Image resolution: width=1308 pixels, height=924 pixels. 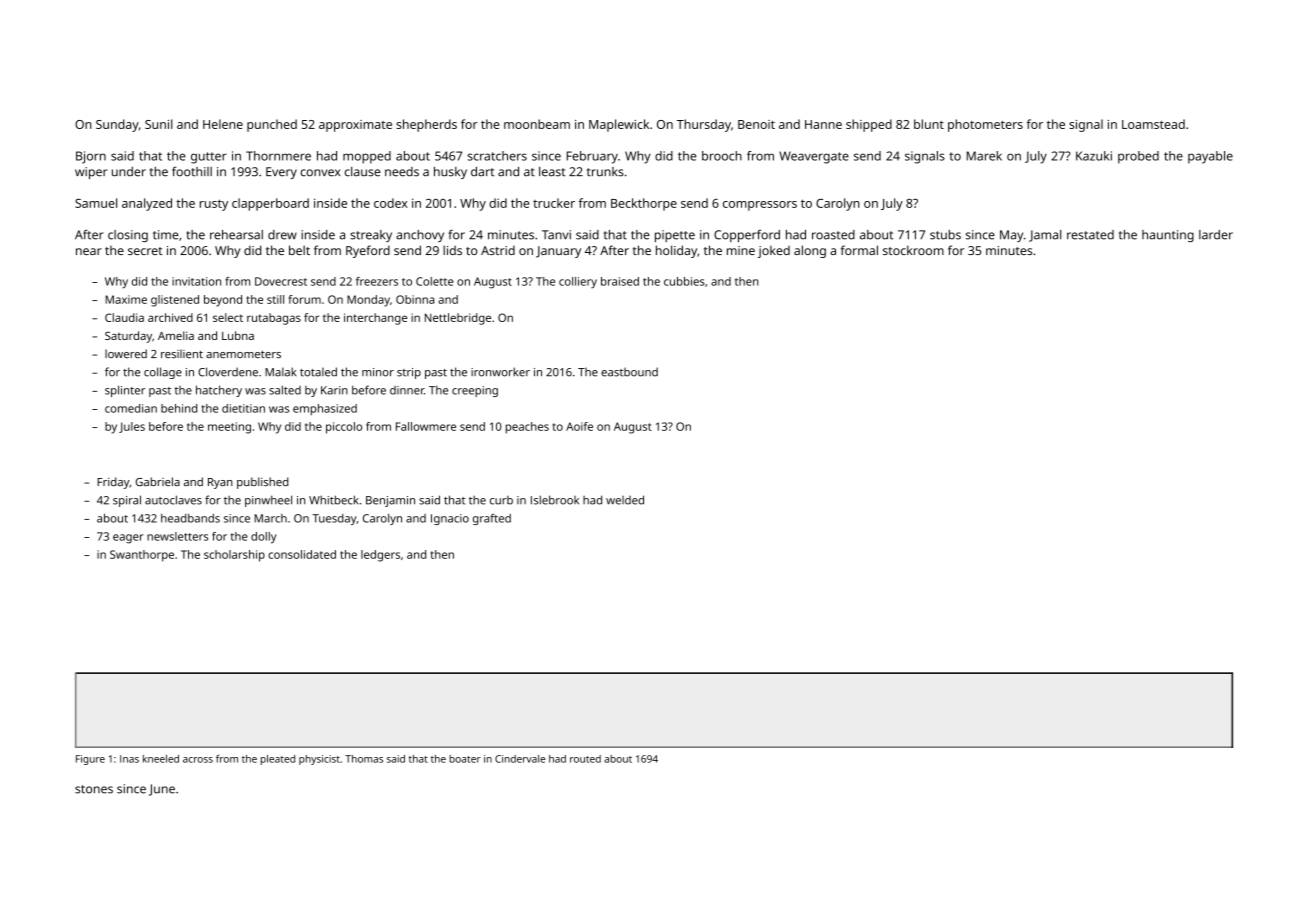 What do you see at coordinates (585, 759) in the screenshot?
I see `routed` at bounding box center [585, 759].
